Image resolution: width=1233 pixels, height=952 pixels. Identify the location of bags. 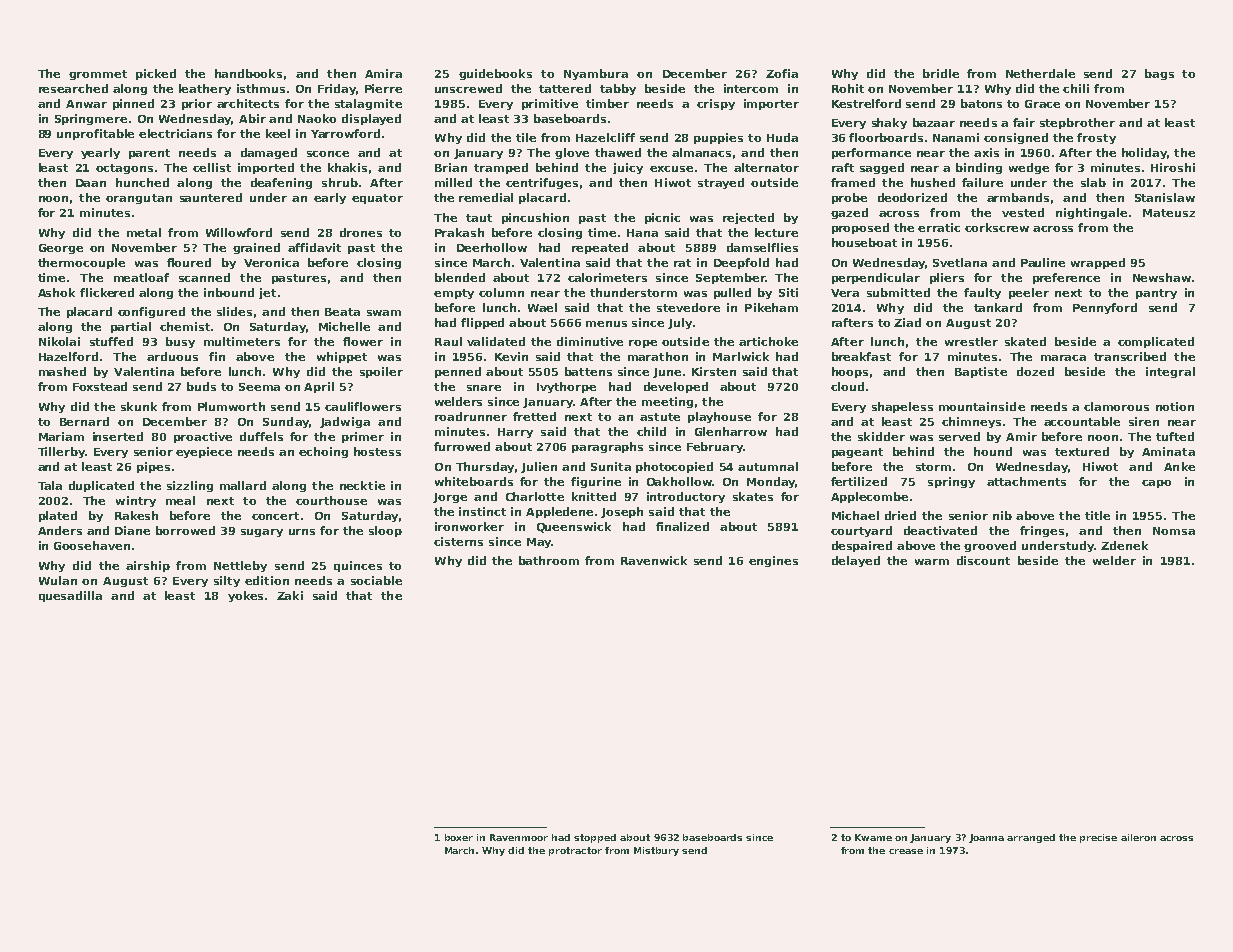
(1159, 74).
